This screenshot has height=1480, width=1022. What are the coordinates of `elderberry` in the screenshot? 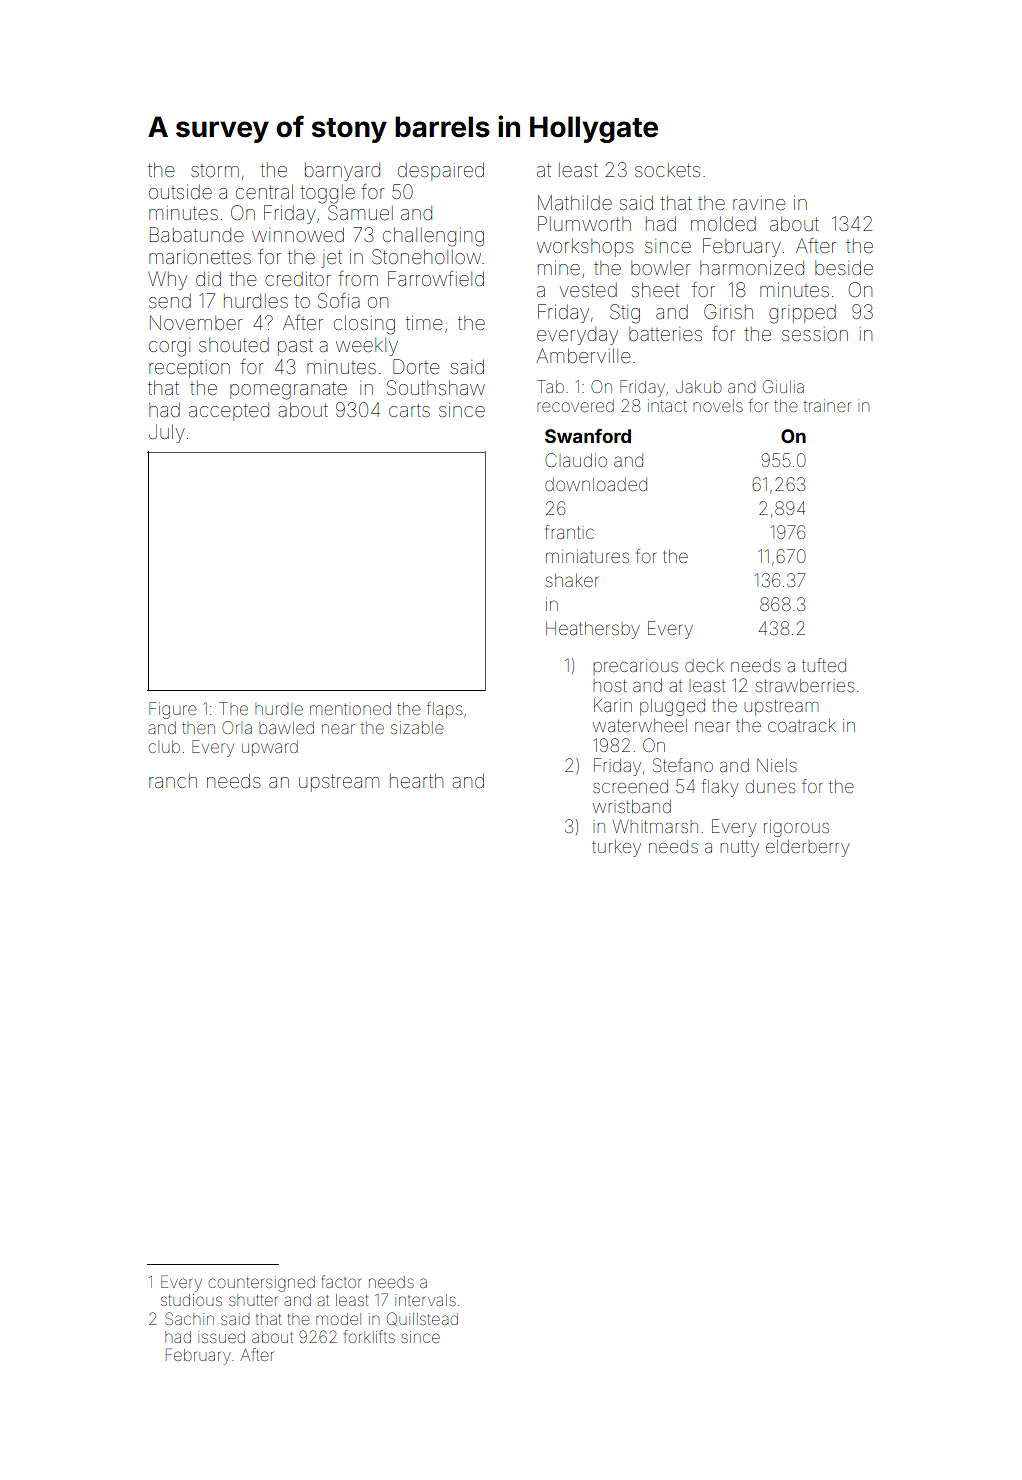 It's located at (808, 848).
